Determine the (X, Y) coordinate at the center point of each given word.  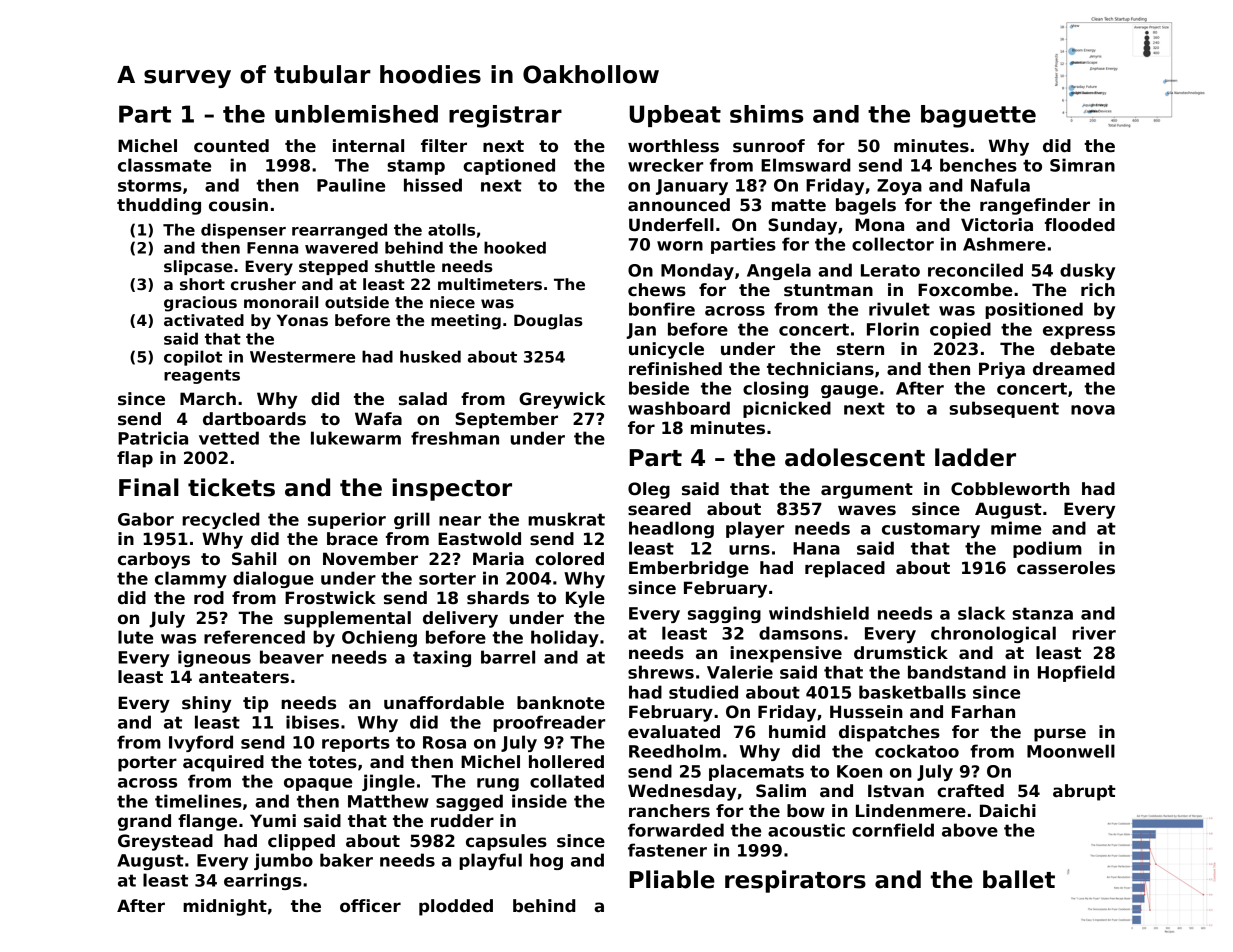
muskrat (566, 519)
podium (1047, 549)
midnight (225, 907)
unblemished (356, 114)
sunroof (769, 146)
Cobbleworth (1010, 489)
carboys (154, 560)
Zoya (899, 187)
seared (659, 509)
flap (135, 459)
